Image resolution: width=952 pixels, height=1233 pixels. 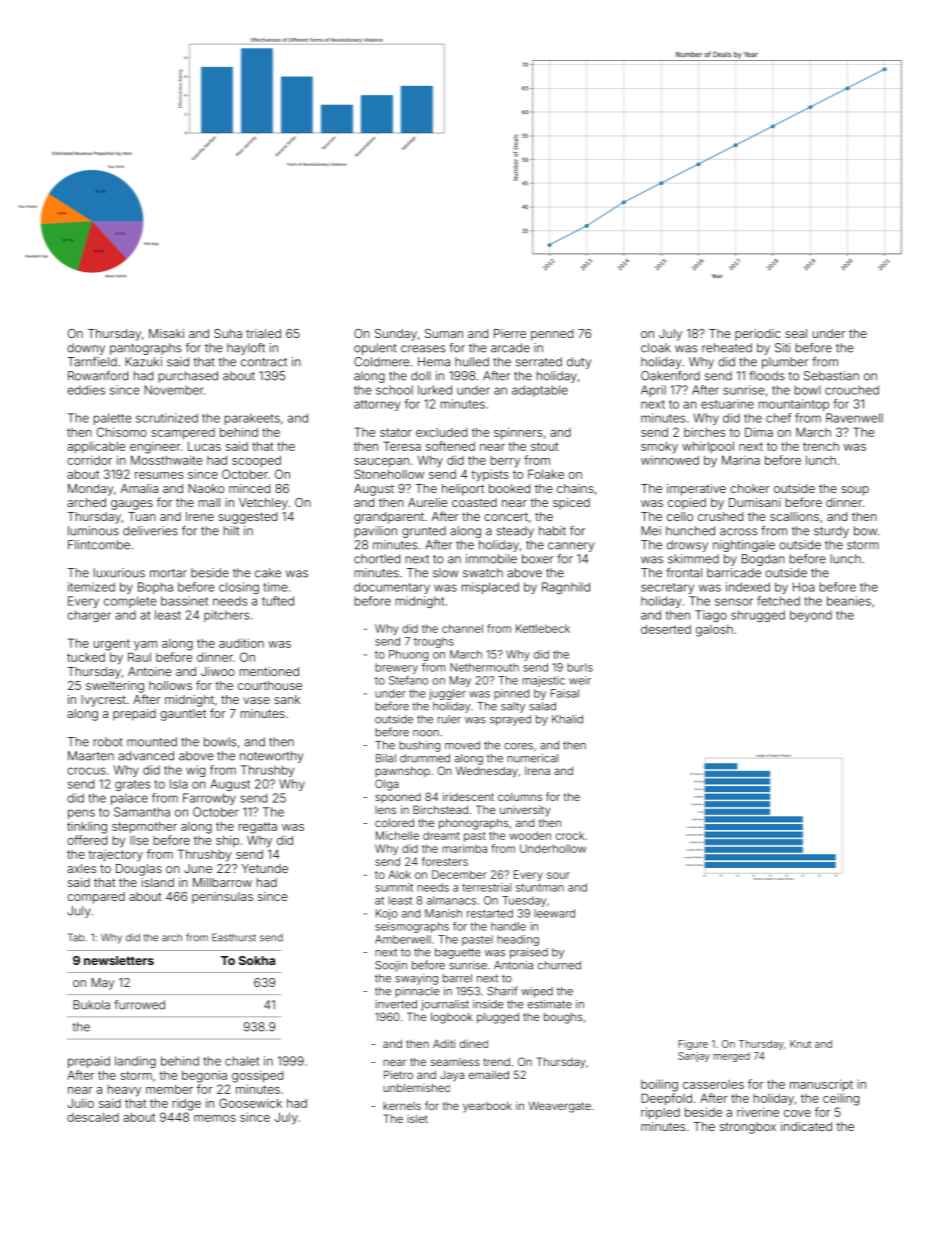 What do you see at coordinates (93, 1117) in the image?
I see `descaled` at bounding box center [93, 1117].
